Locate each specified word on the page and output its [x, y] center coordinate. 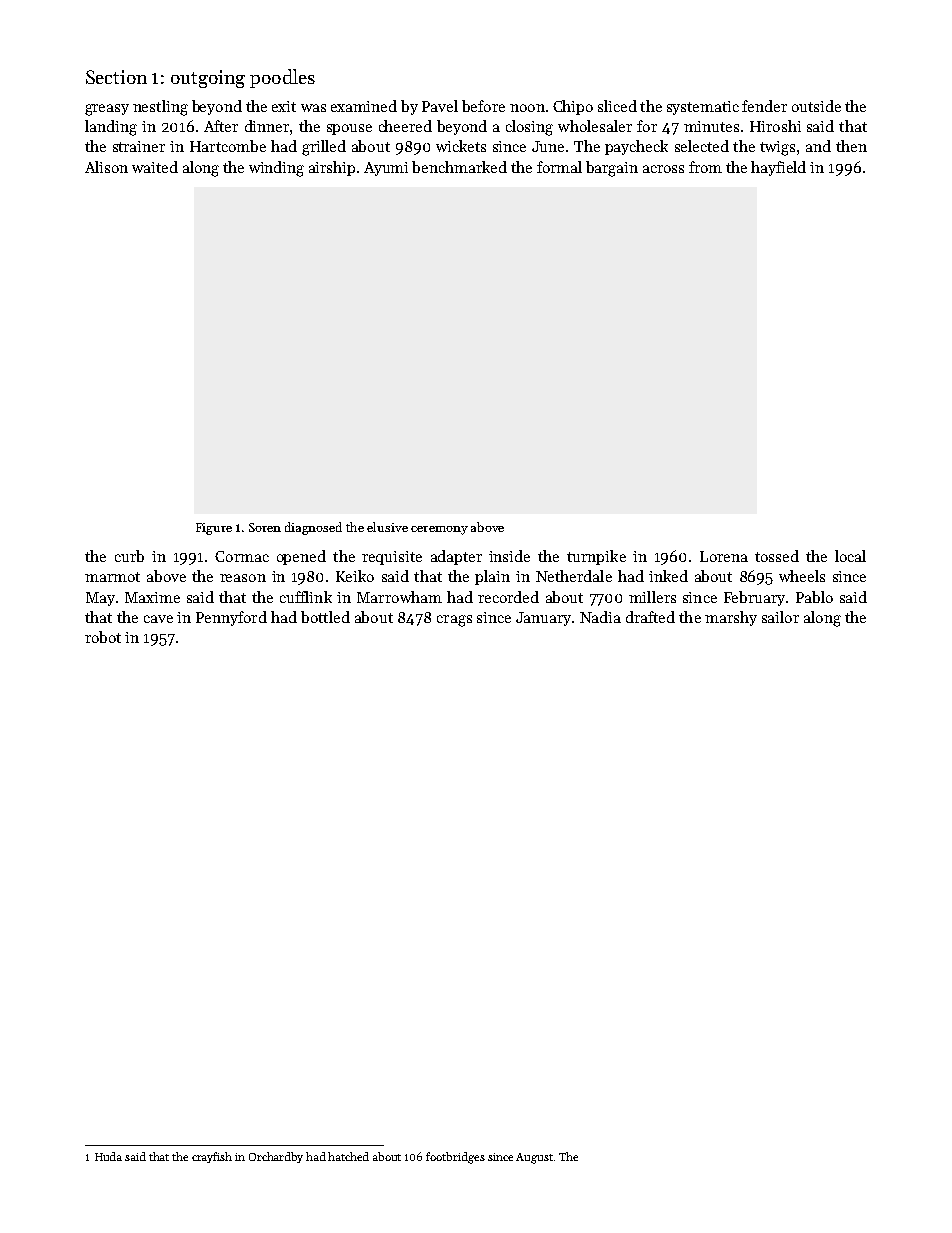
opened [301, 557]
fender [764, 106]
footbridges [455, 1158]
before [483, 106]
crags [454, 621]
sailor [780, 617]
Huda [108, 1156]
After [221, 126]
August [534, 1158]
